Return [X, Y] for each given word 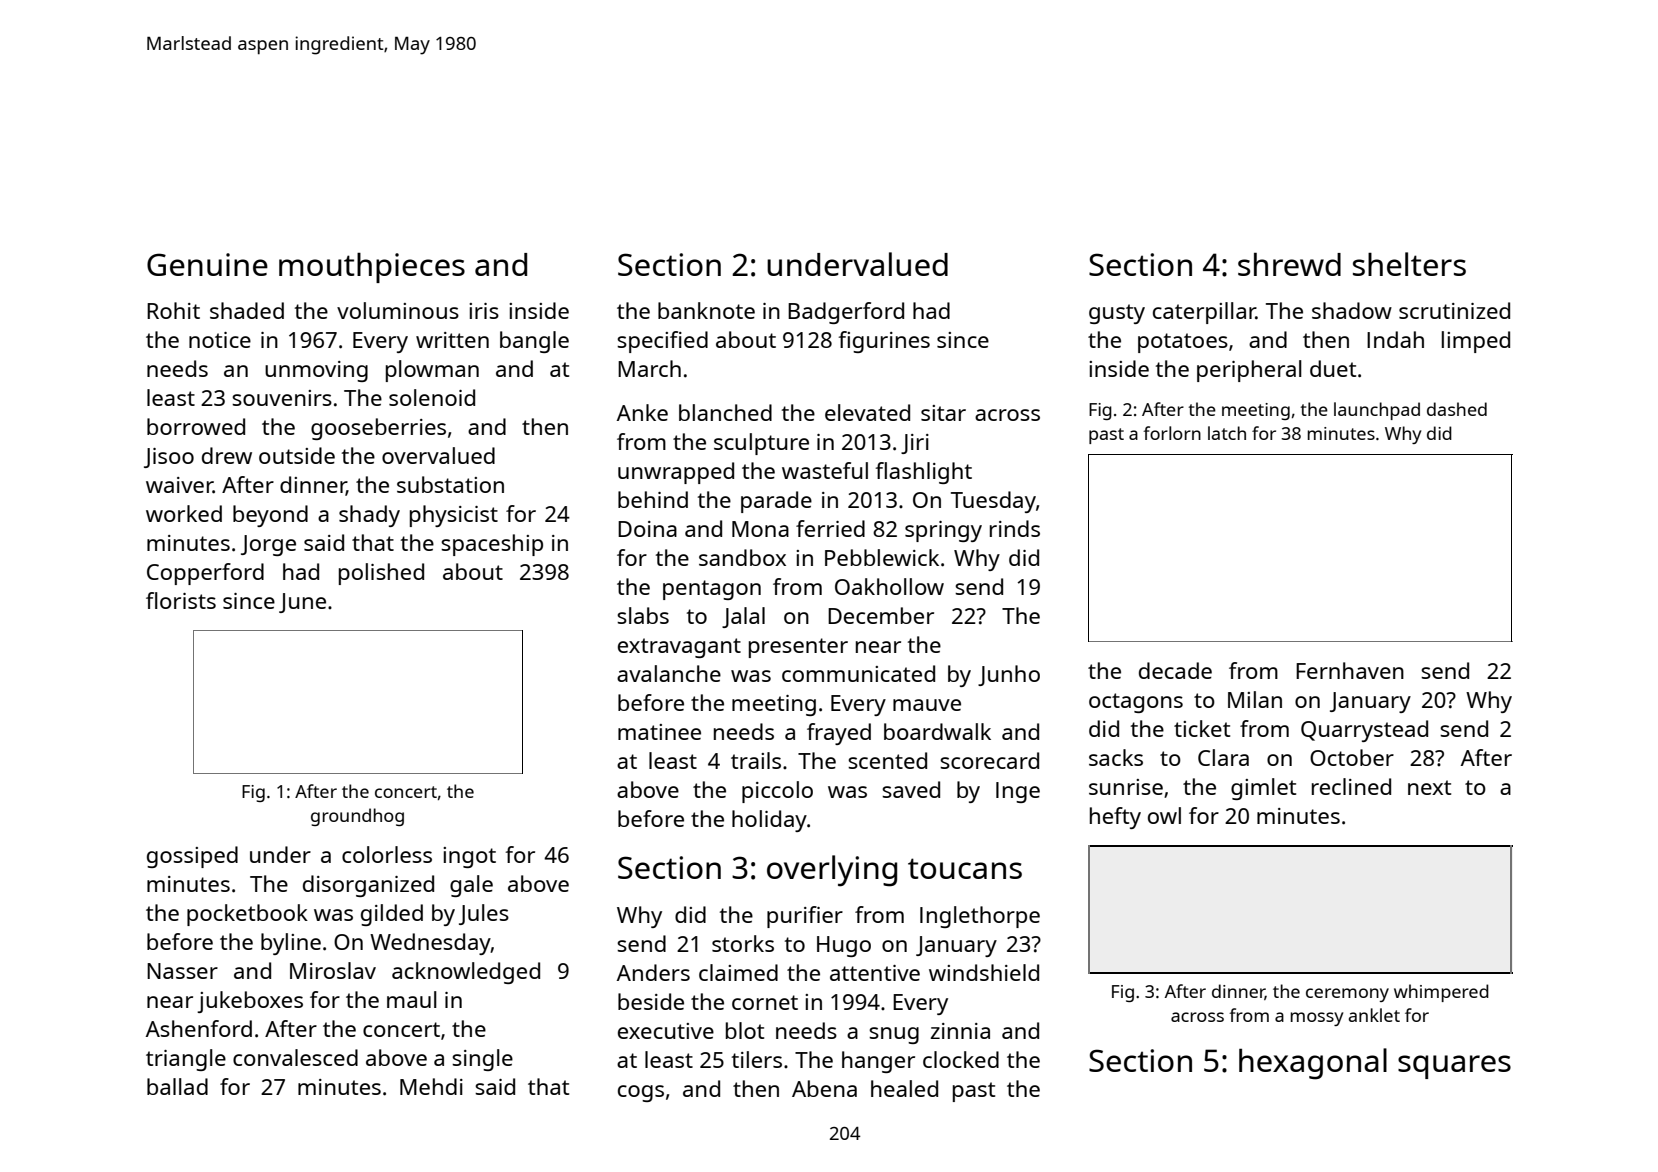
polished [381, 574]
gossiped [192, 857]
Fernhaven [1350, 670]
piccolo [777, 792]
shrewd [1289, 264]
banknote [706, 310]
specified [662, 342]
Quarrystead [1364, 731]
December [881, 615]
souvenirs [282, 398]
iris [484, 311]
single [482, 1060]
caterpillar [1204, 313]
